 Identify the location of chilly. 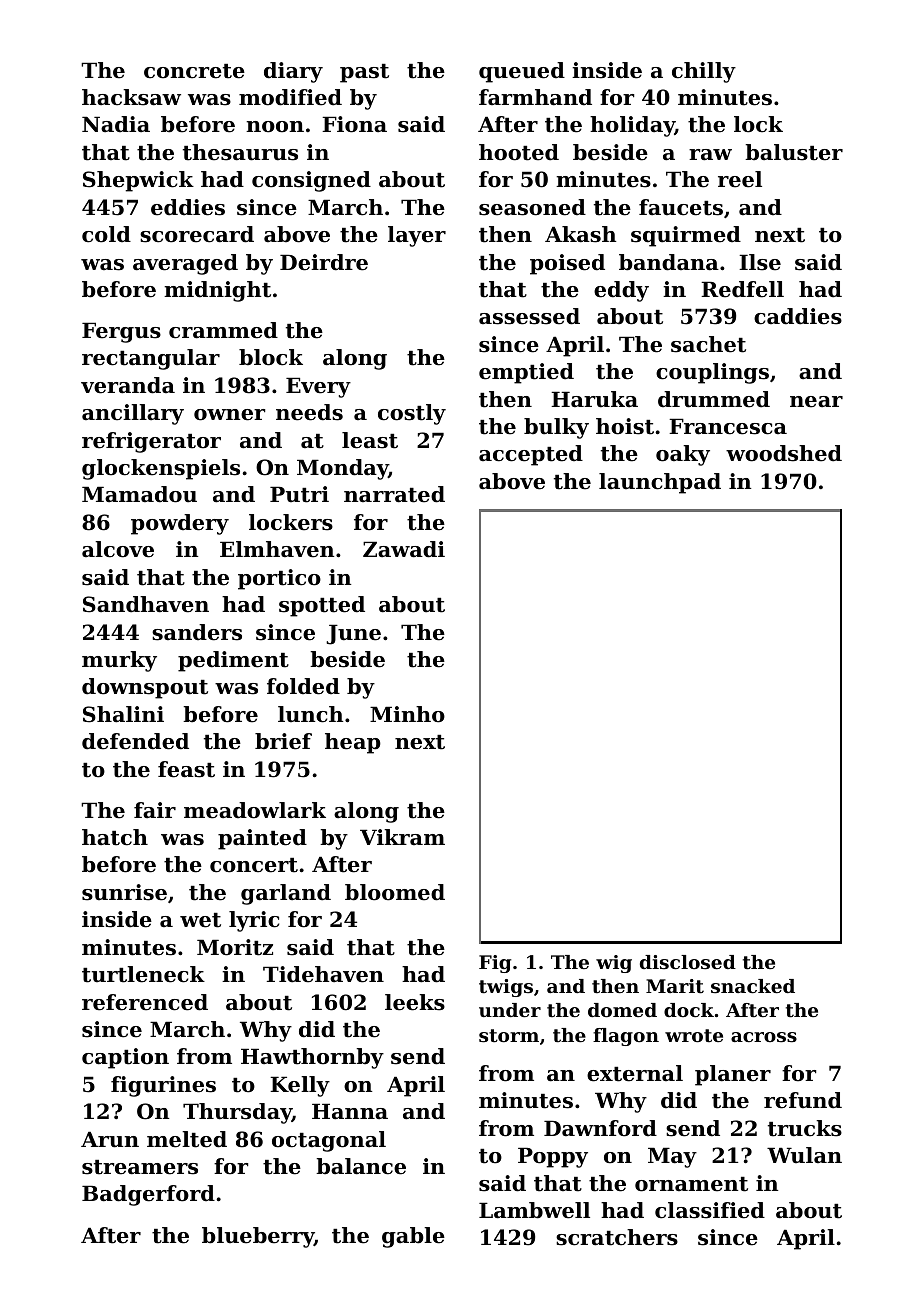
(704, 72).
